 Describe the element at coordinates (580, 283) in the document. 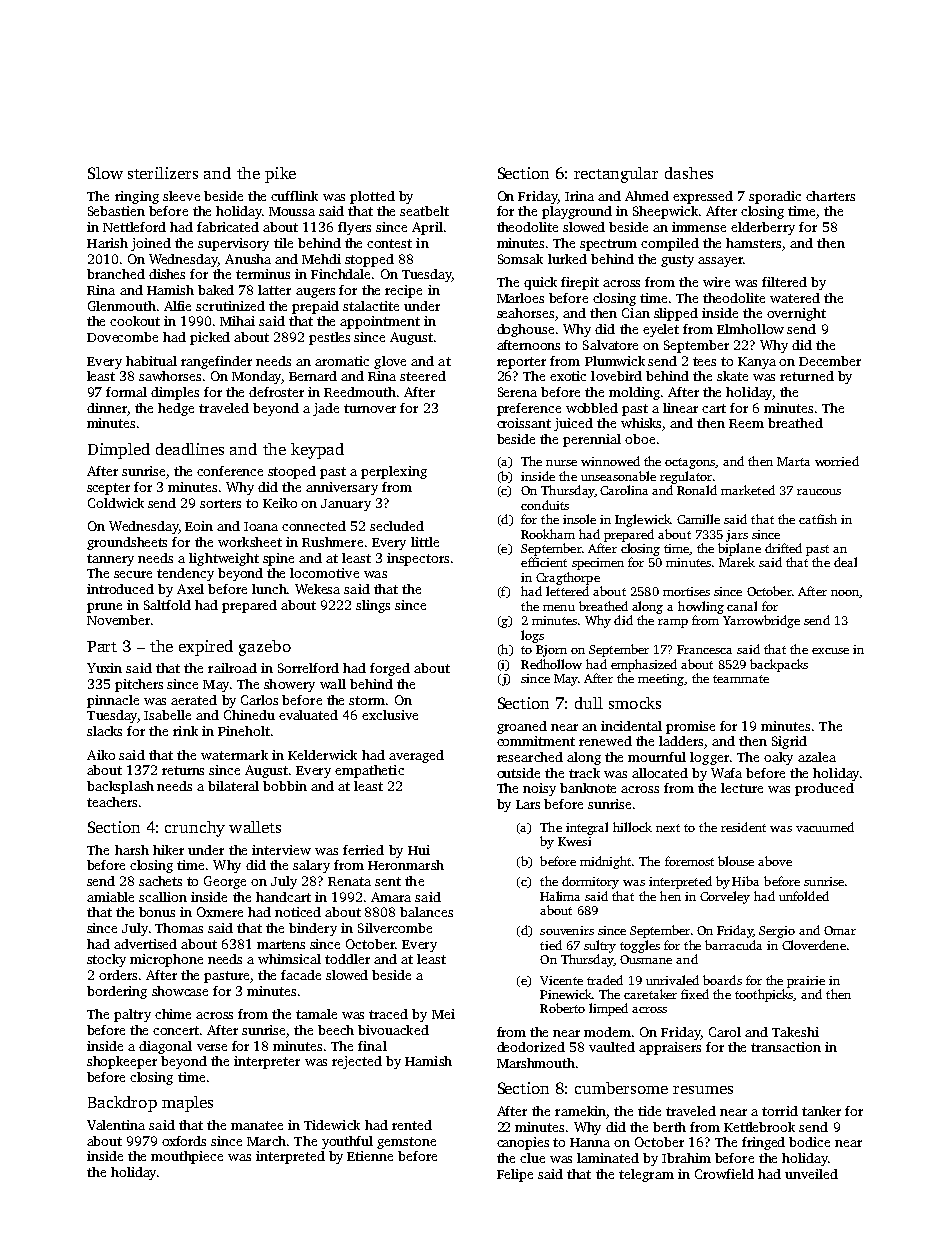

I see `firepit` at that location.
